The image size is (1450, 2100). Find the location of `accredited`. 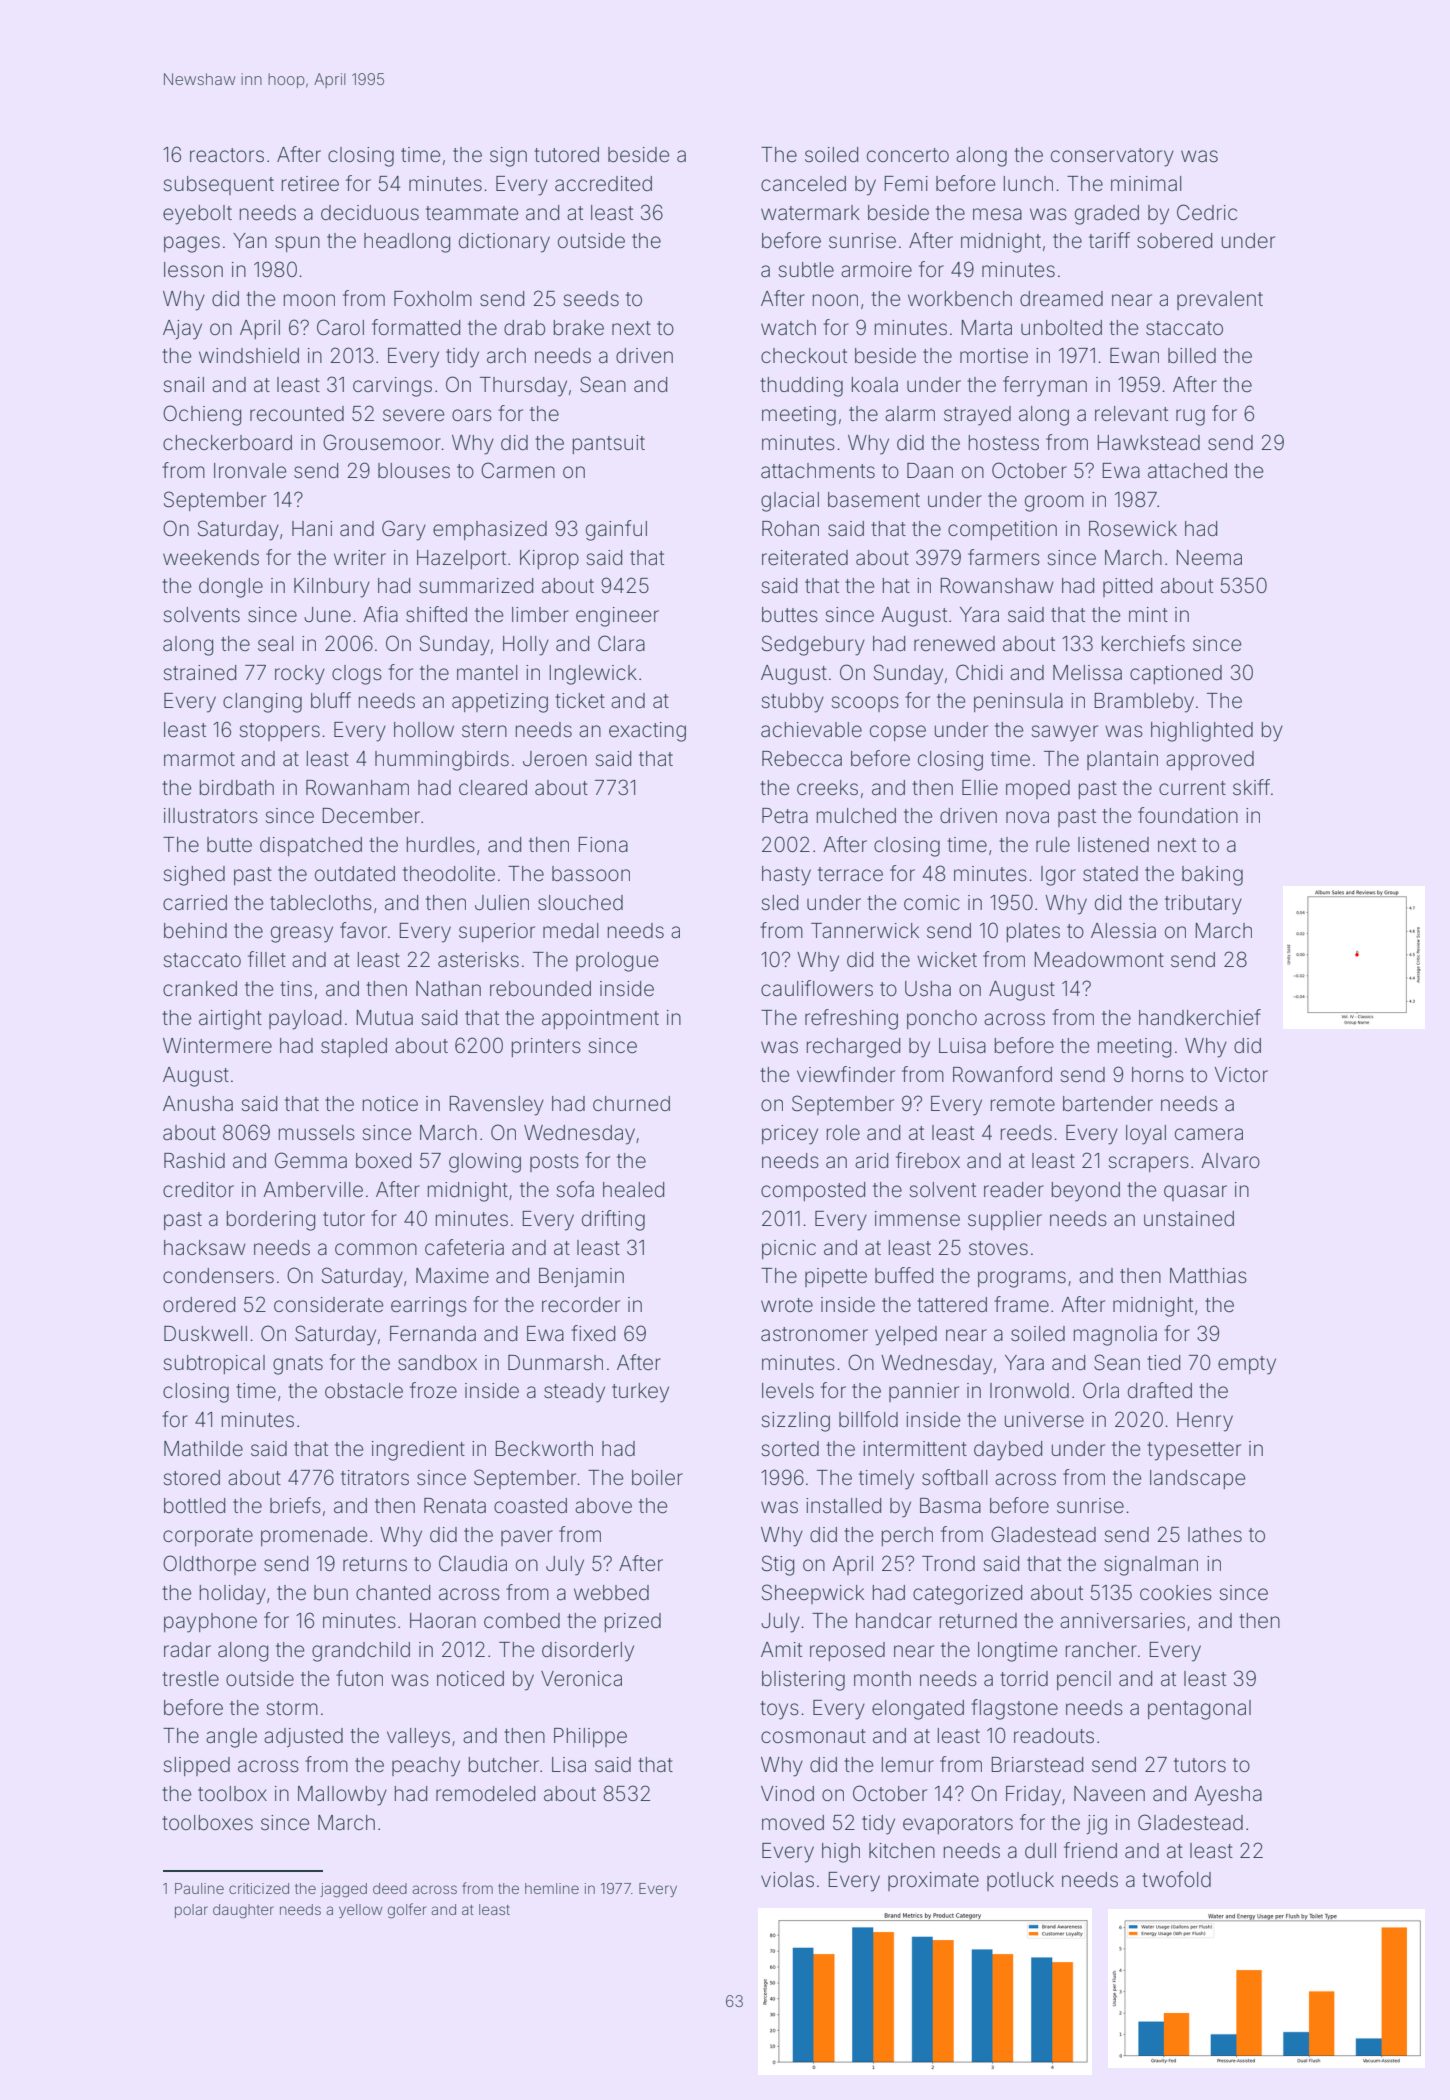

accredited is located at coordinates (603, 184).
